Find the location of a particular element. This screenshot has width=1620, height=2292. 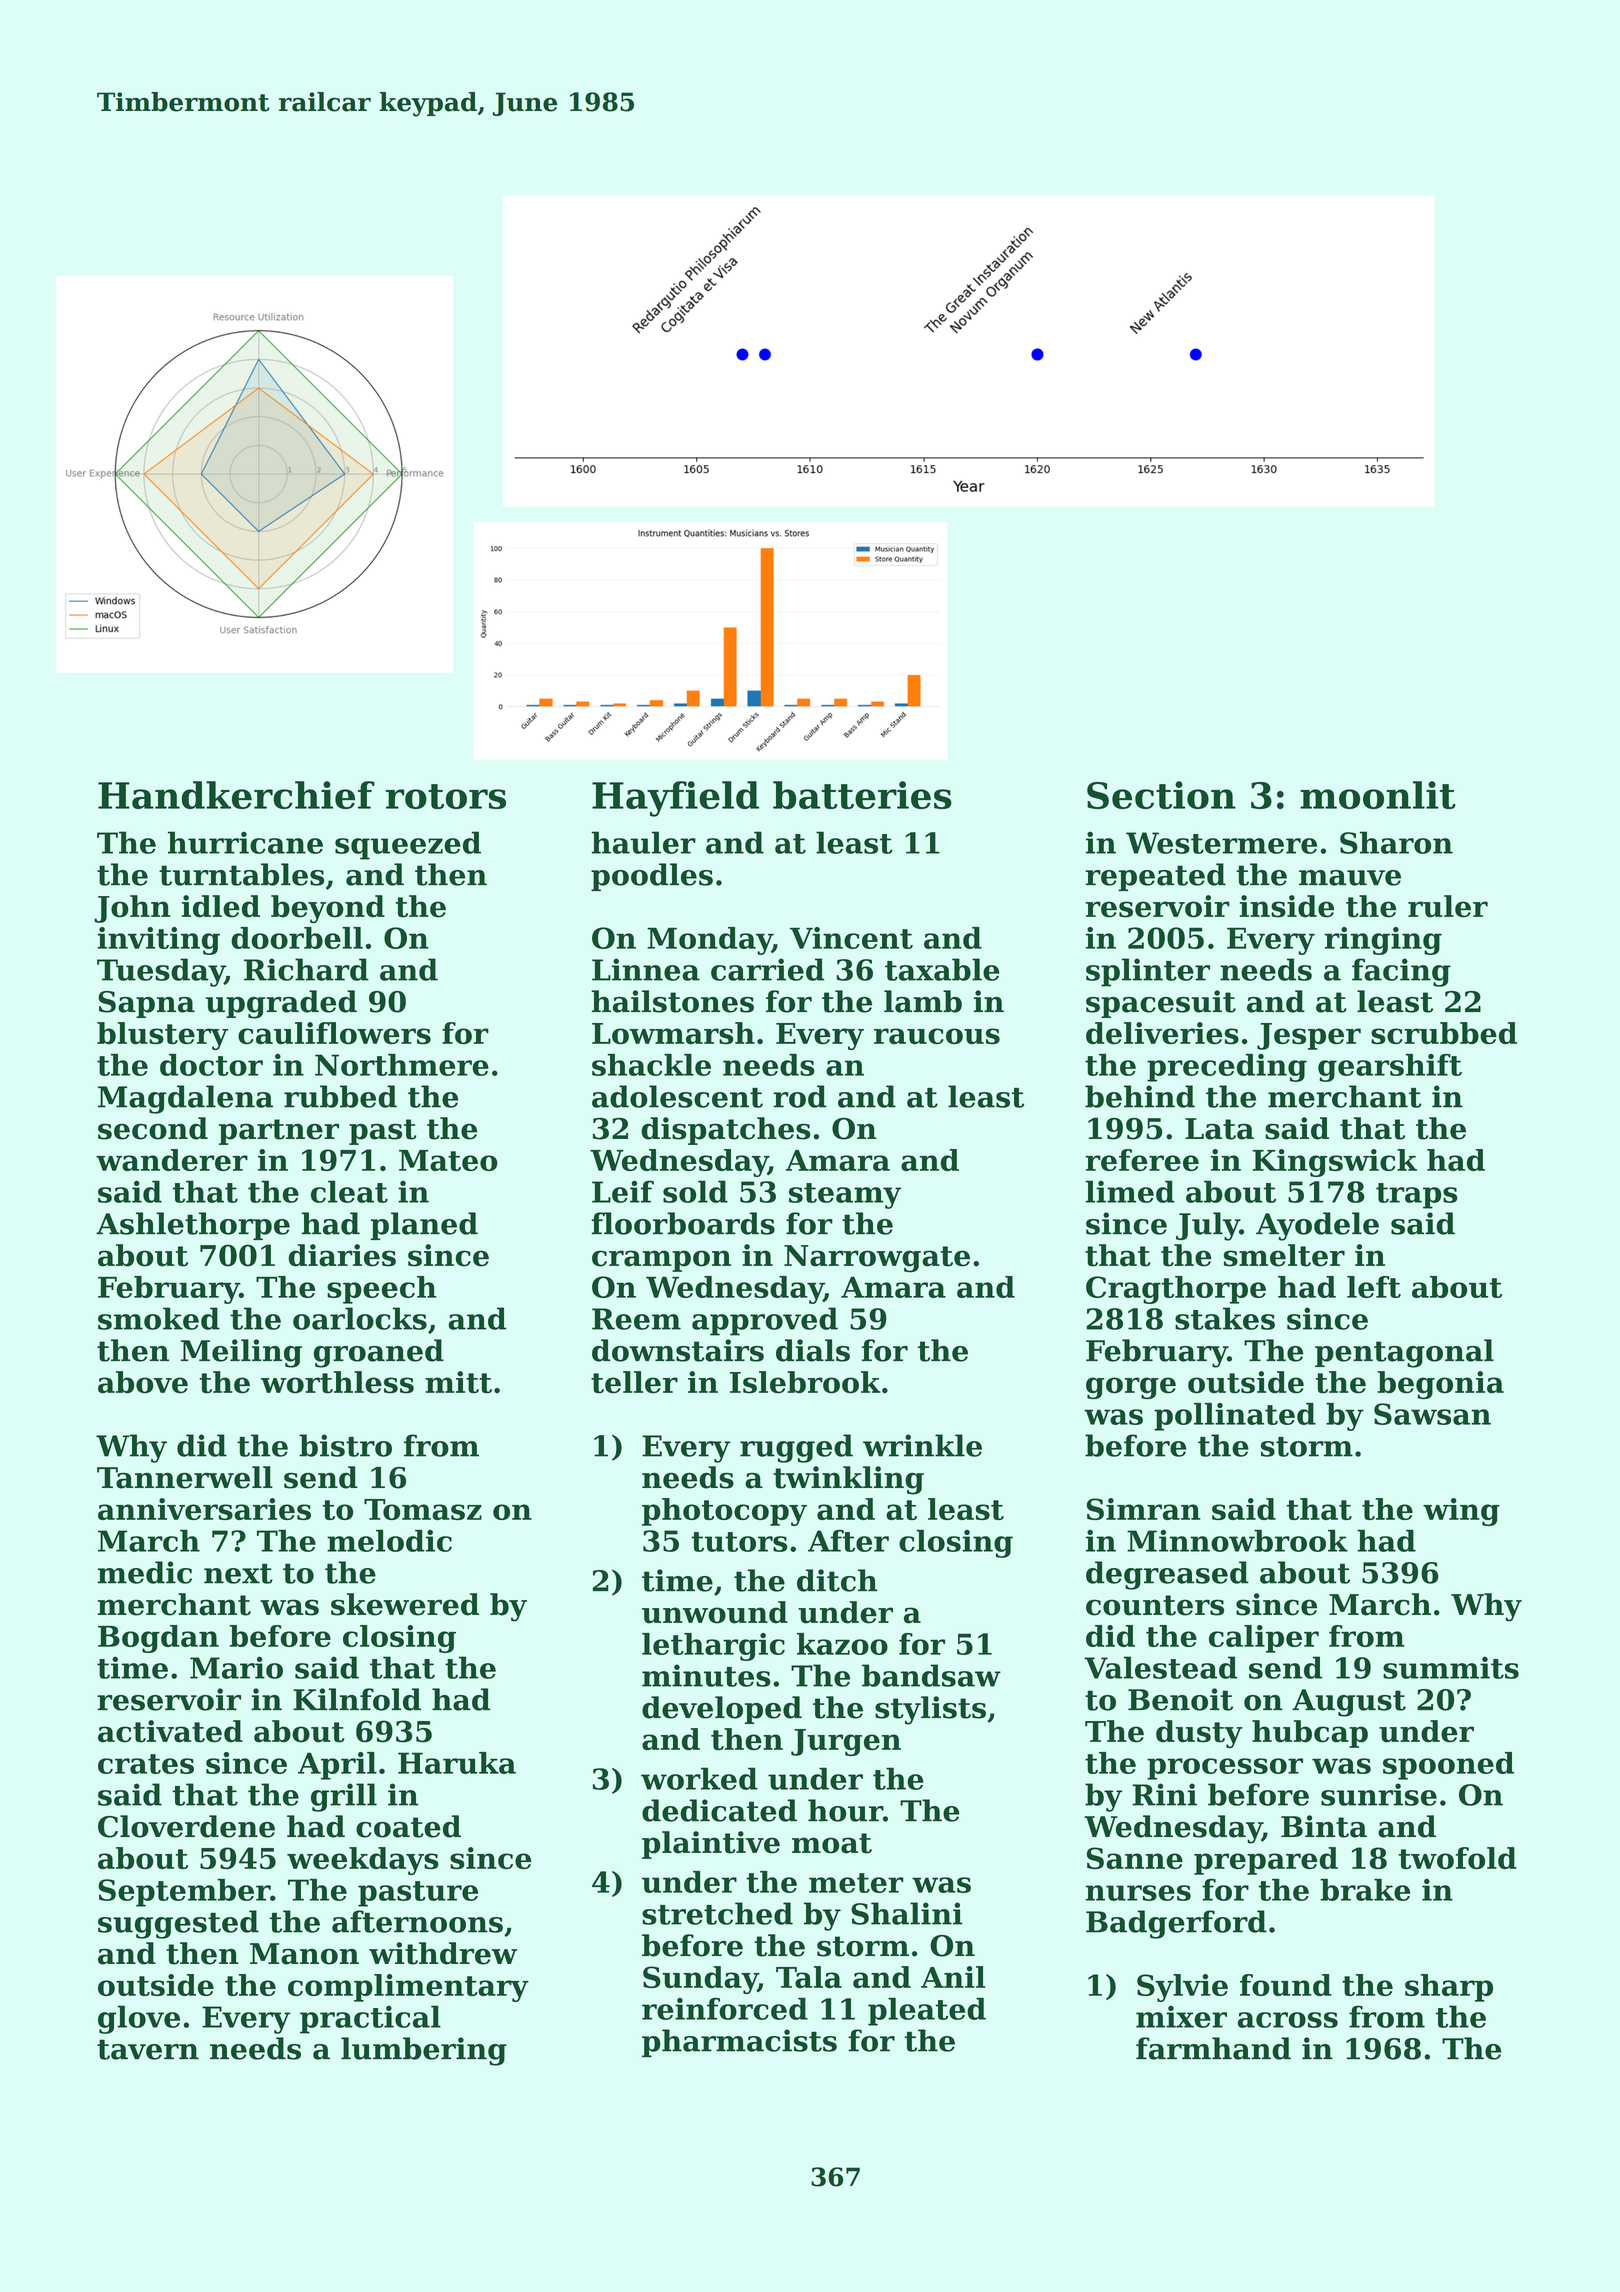

farmhand is located at coordinates (1213, 2048).
